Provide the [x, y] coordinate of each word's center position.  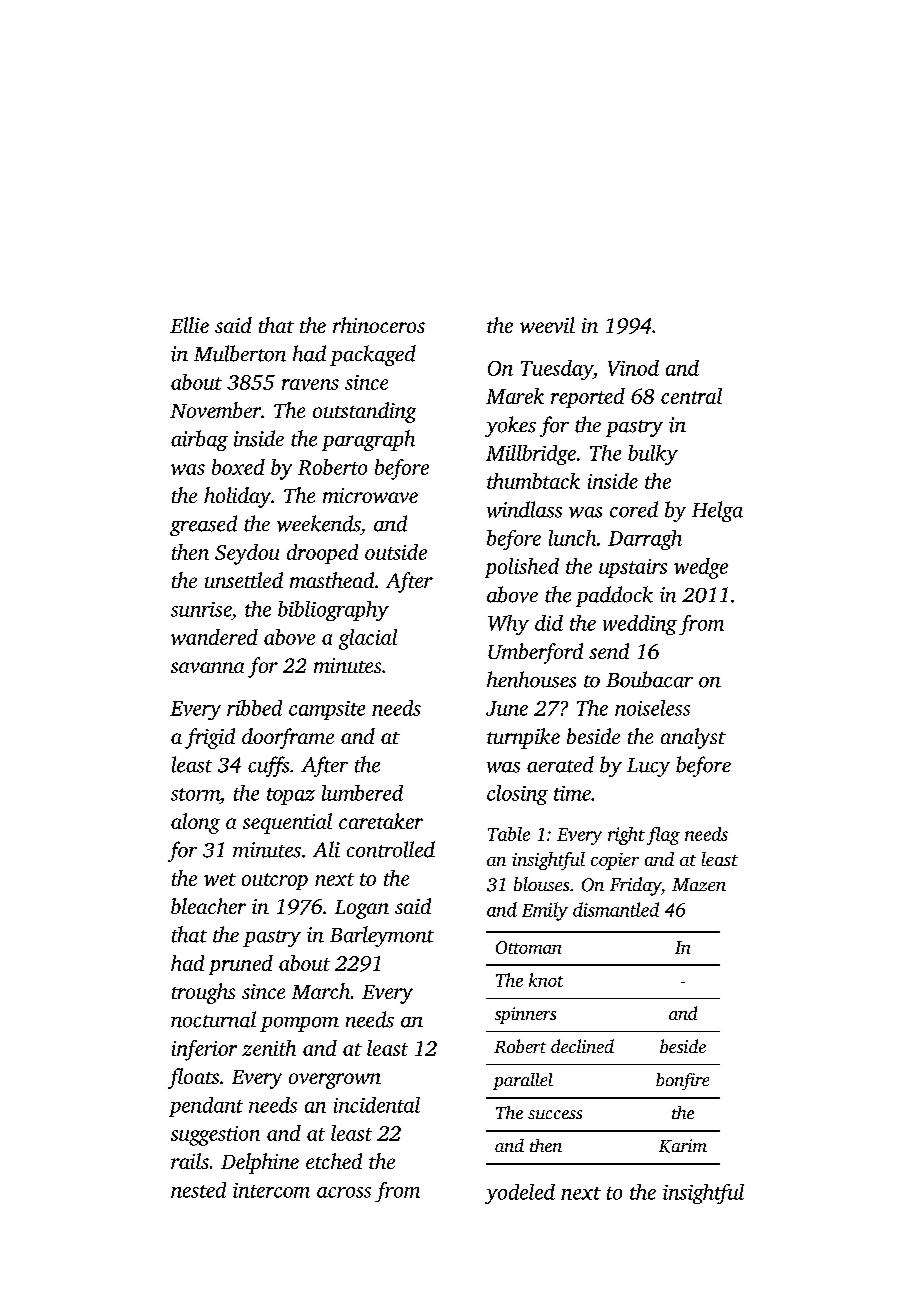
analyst [693, 738]
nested [198, 1190]
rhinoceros [379, 325]
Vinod [633, 368]
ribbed [254, 708]
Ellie [189, 325]
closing [517, 795]
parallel [523, 1081]
